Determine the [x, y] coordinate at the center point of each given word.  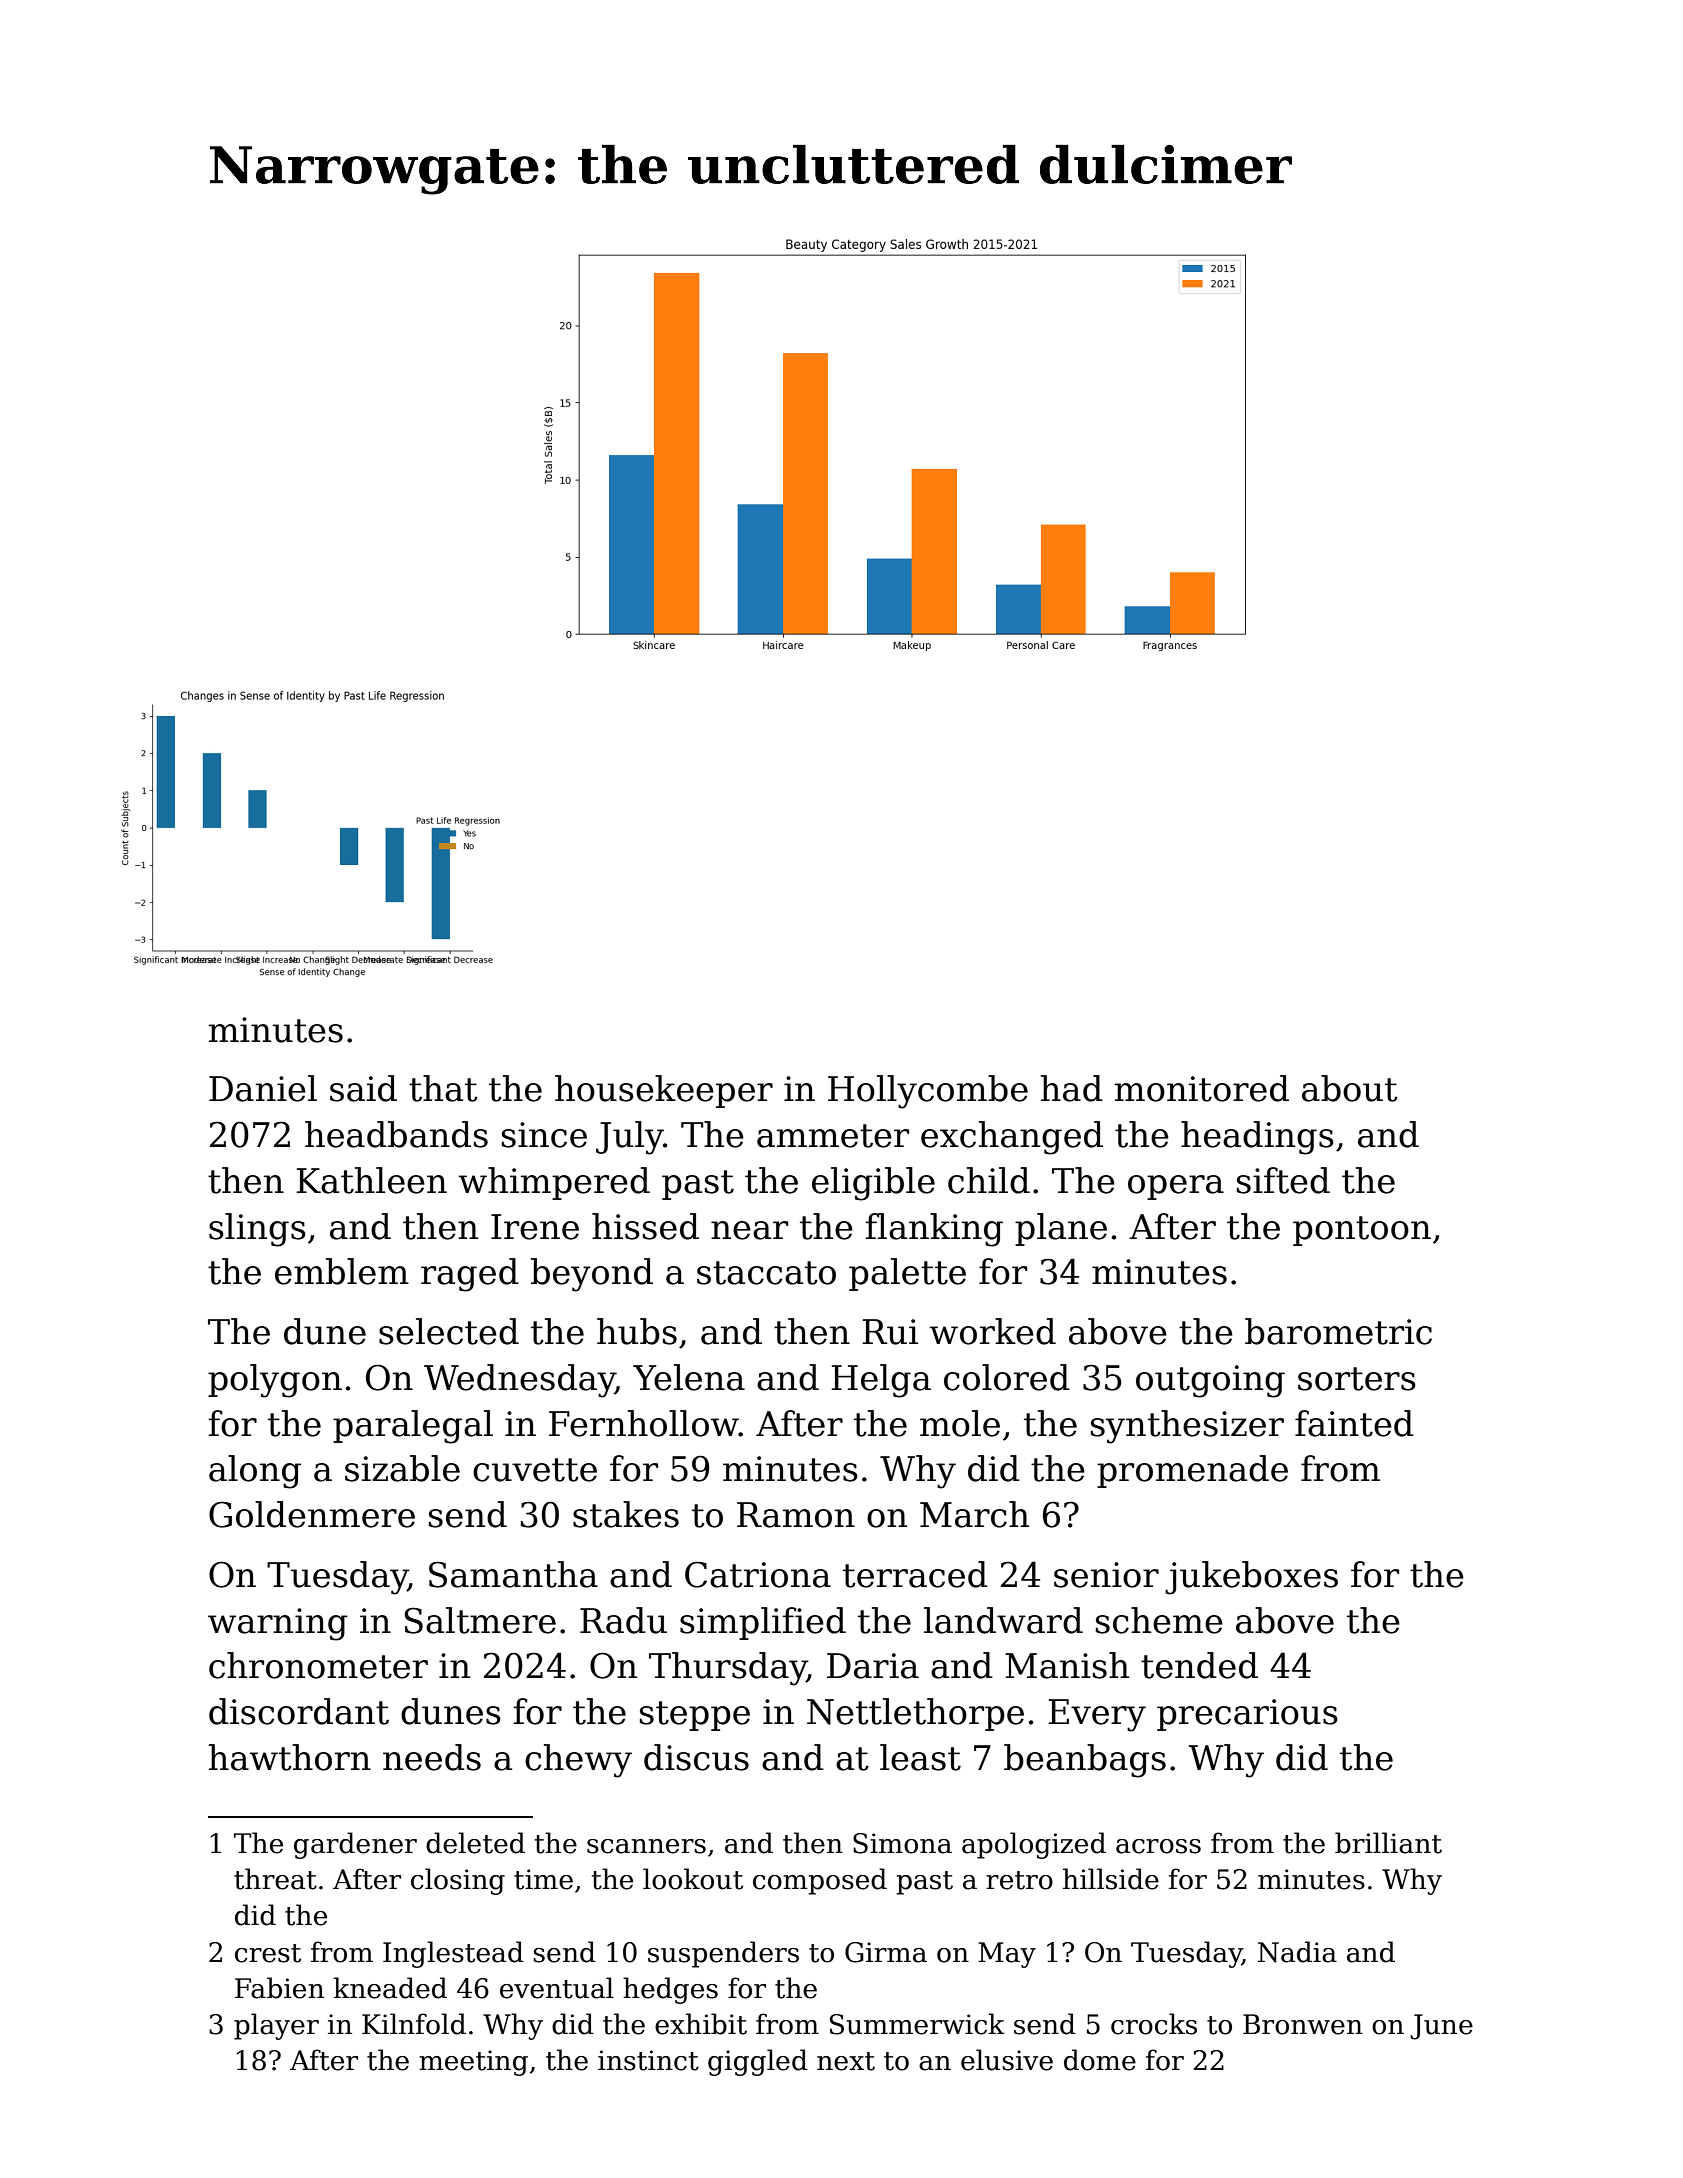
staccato [766, 1273]
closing [458, 1881]
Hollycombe [928, 1092]
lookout [693, 1879]
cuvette [535, 1470]
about [1350, 1088]
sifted [1283, 1180]
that [443, 1088]
